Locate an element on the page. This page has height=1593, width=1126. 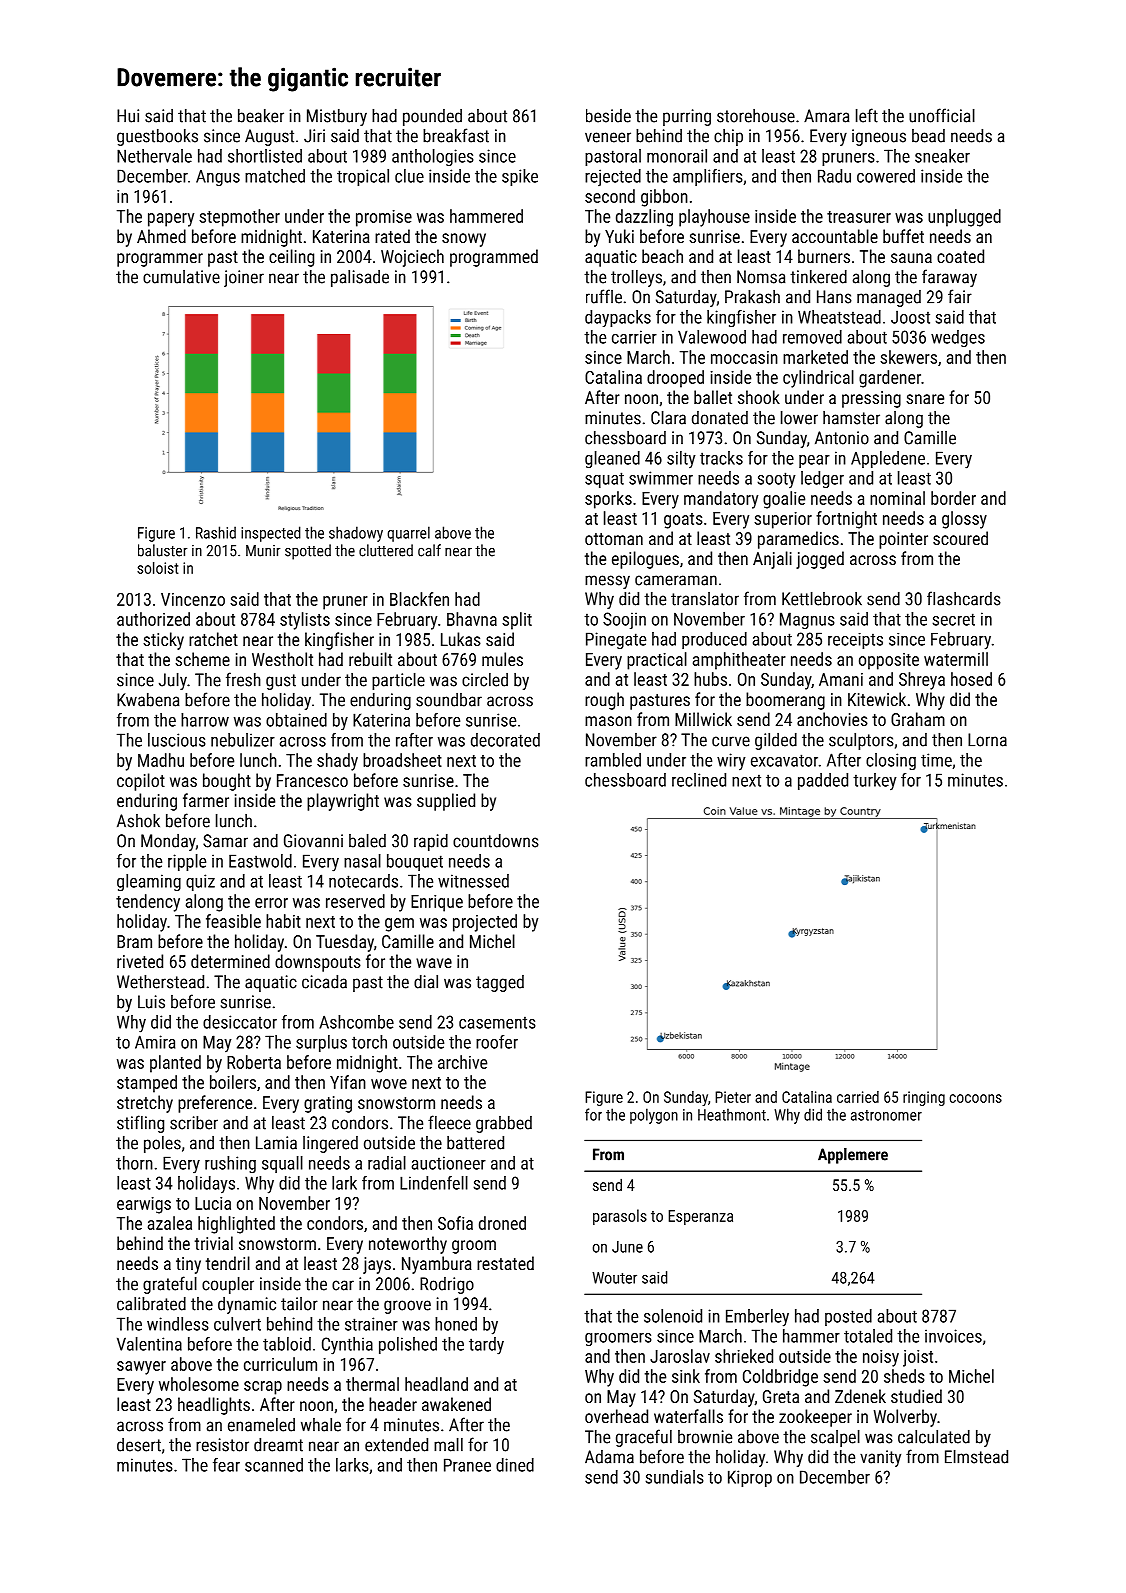
glossy is located at coordinates (964, 520).
